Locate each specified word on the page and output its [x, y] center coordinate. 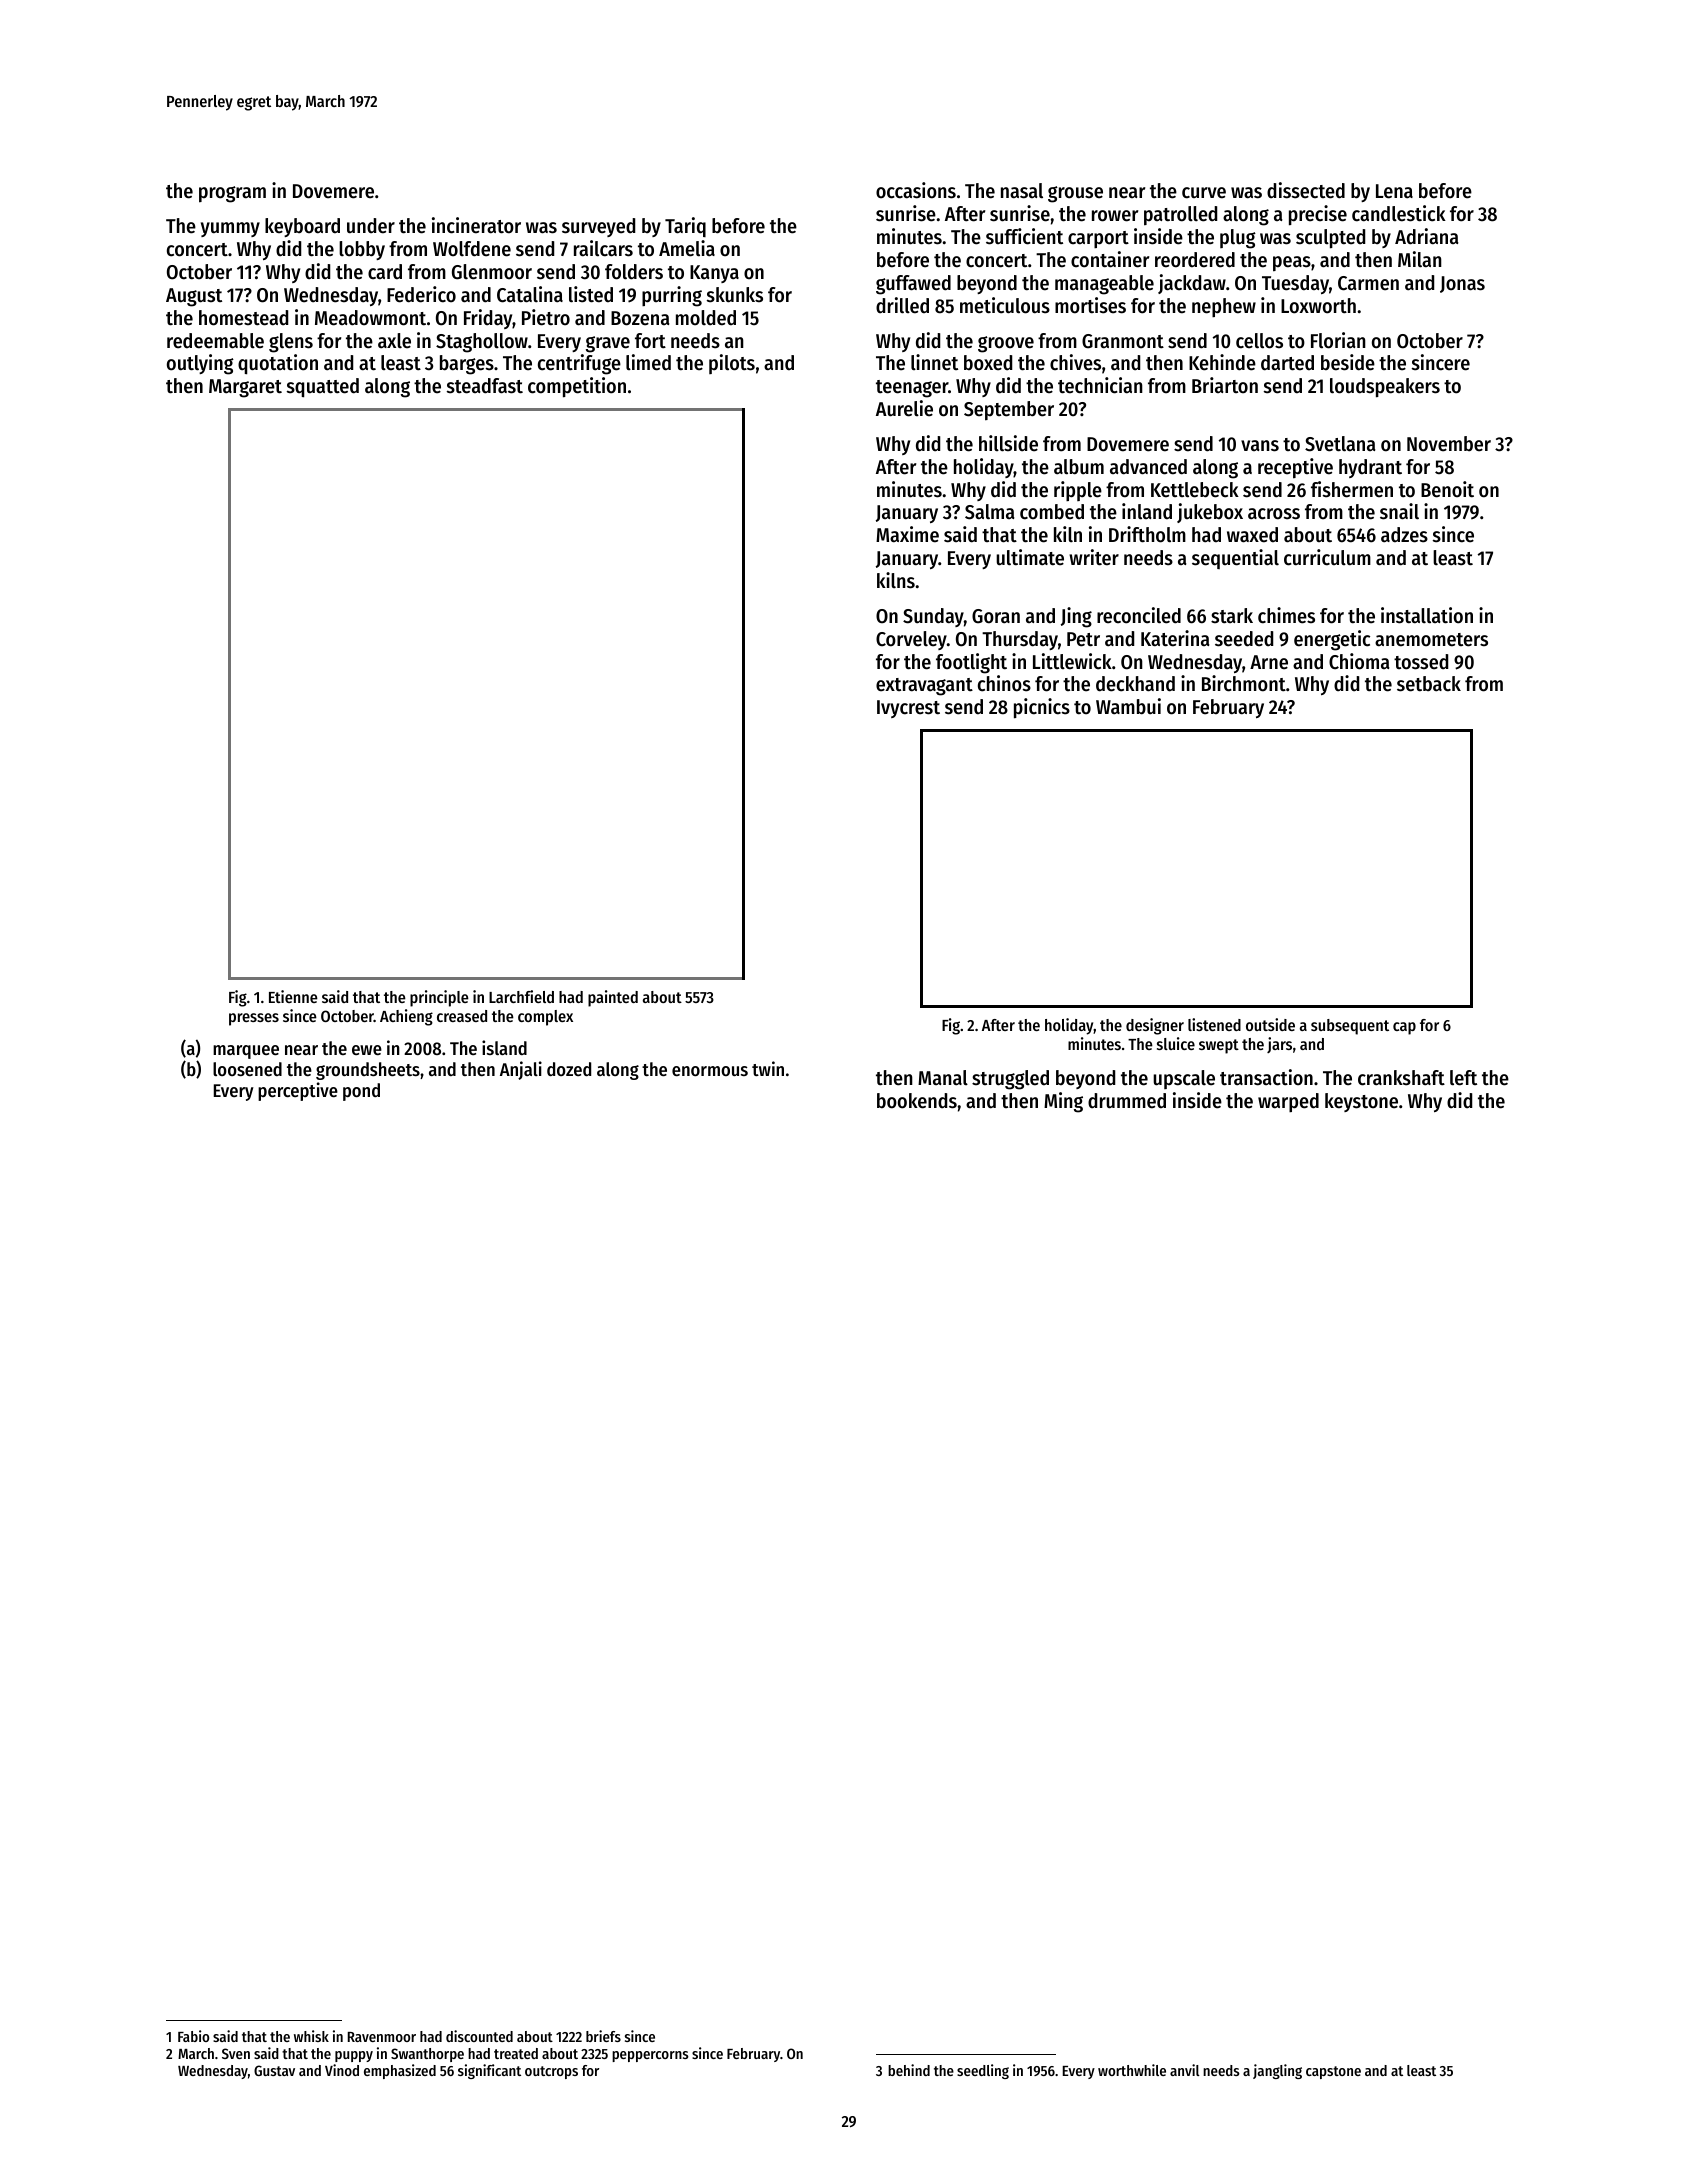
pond [361, 1092]
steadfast [485, 386]
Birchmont [1244, 683]
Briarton [1225, 385]
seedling [983, 2071]
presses [254, 1019]
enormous [710, 1071]
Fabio [193, 2036]
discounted [479, 2036]
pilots [732, 364]
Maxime [907, 534]
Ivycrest [908, 709]
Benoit [1447, 489]
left [1463, 1078]
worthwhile [1132, 2070]
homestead [243, 318]
